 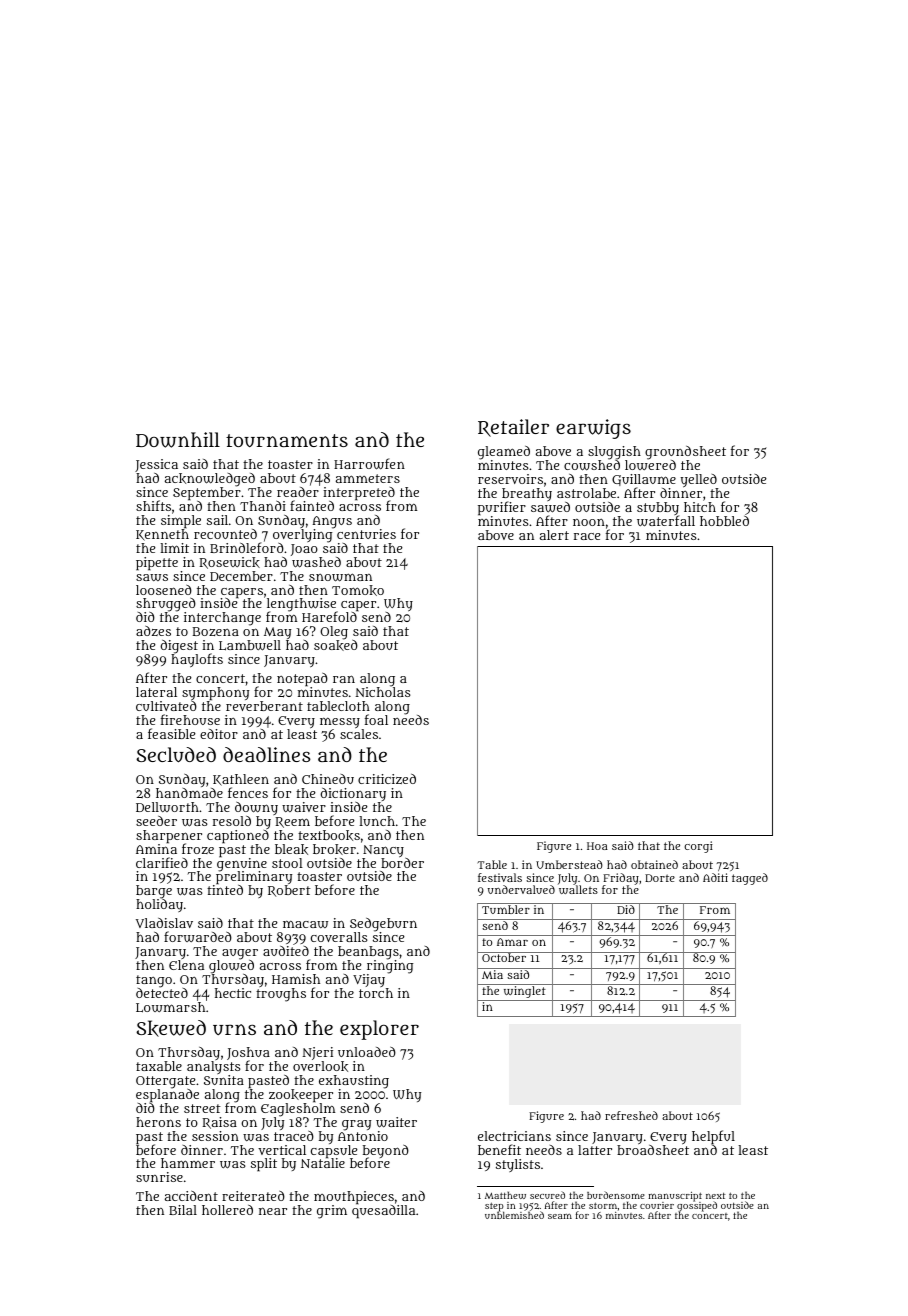 I want to click on Njeri, so click(x=318, y=1053).
